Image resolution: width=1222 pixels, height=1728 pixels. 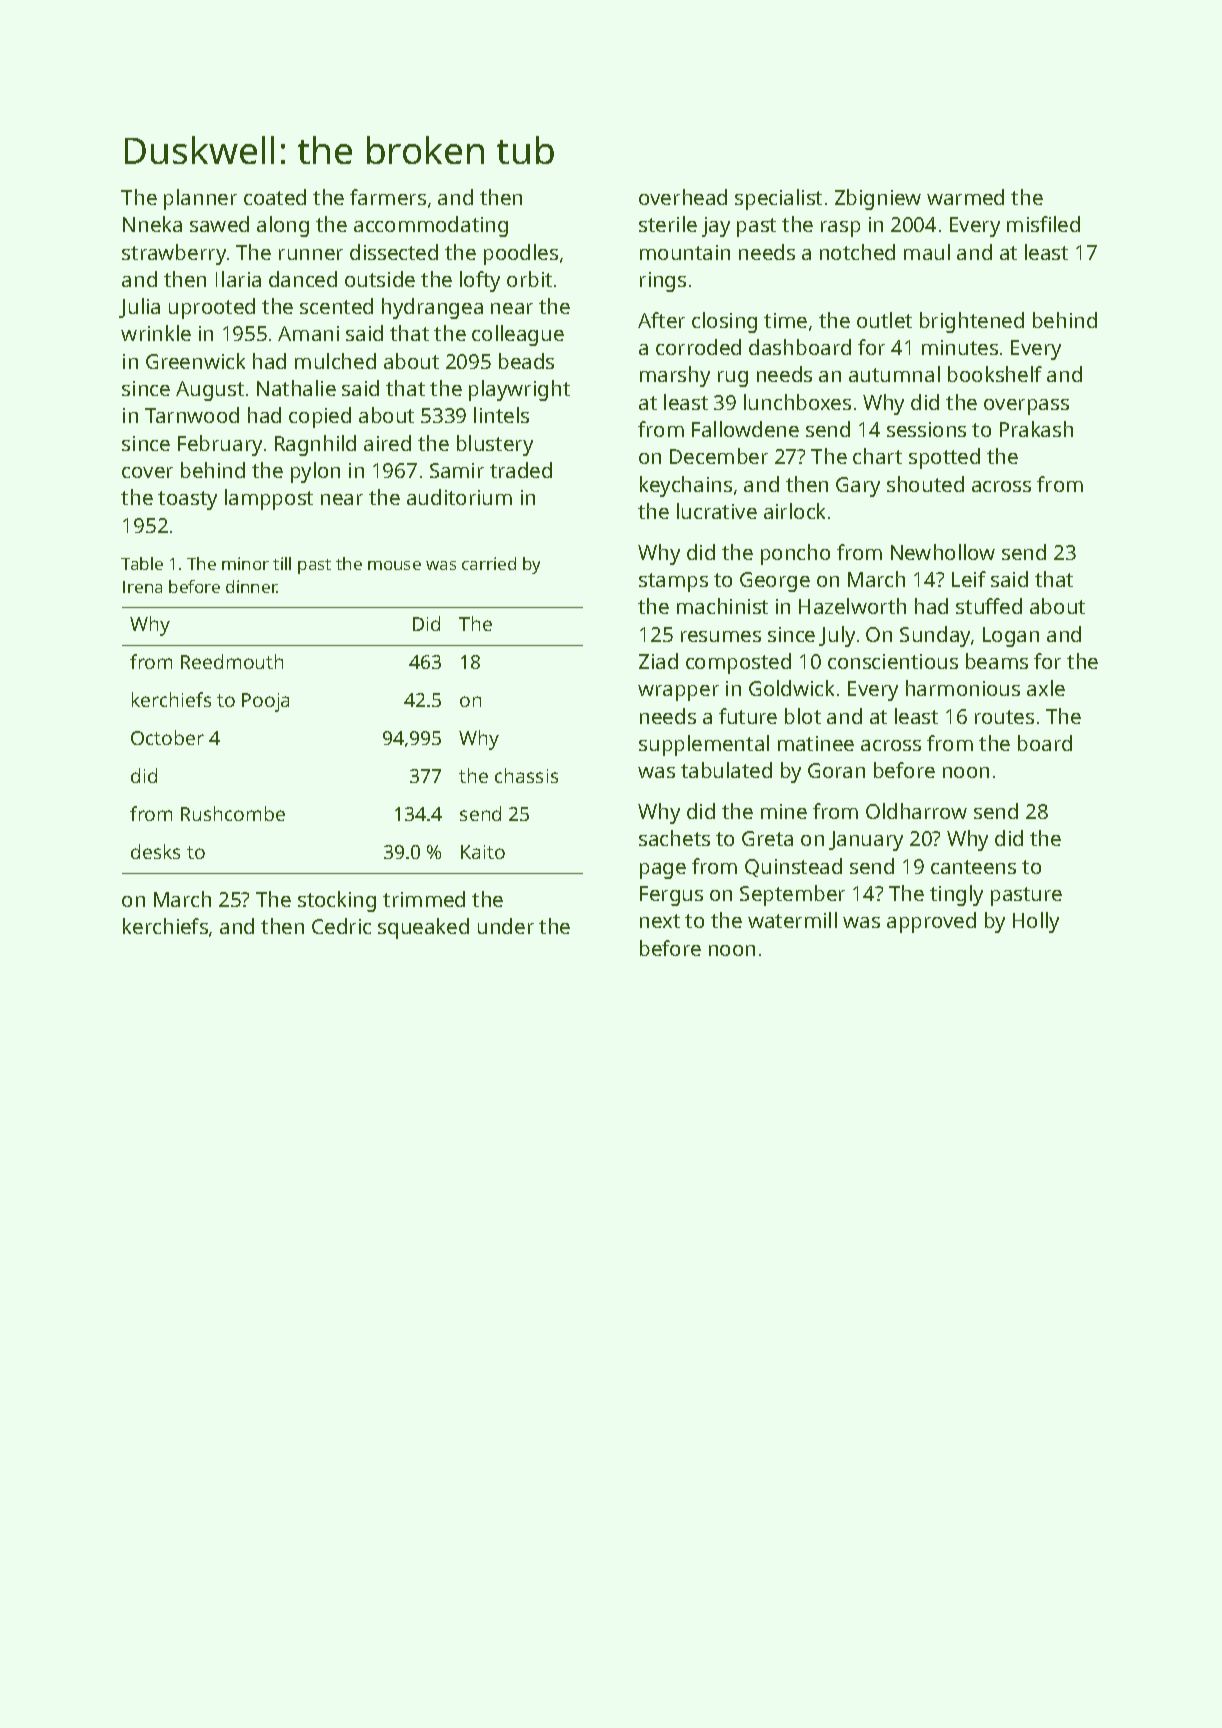 I want to click on spotted, so click(x=944, y=458).
